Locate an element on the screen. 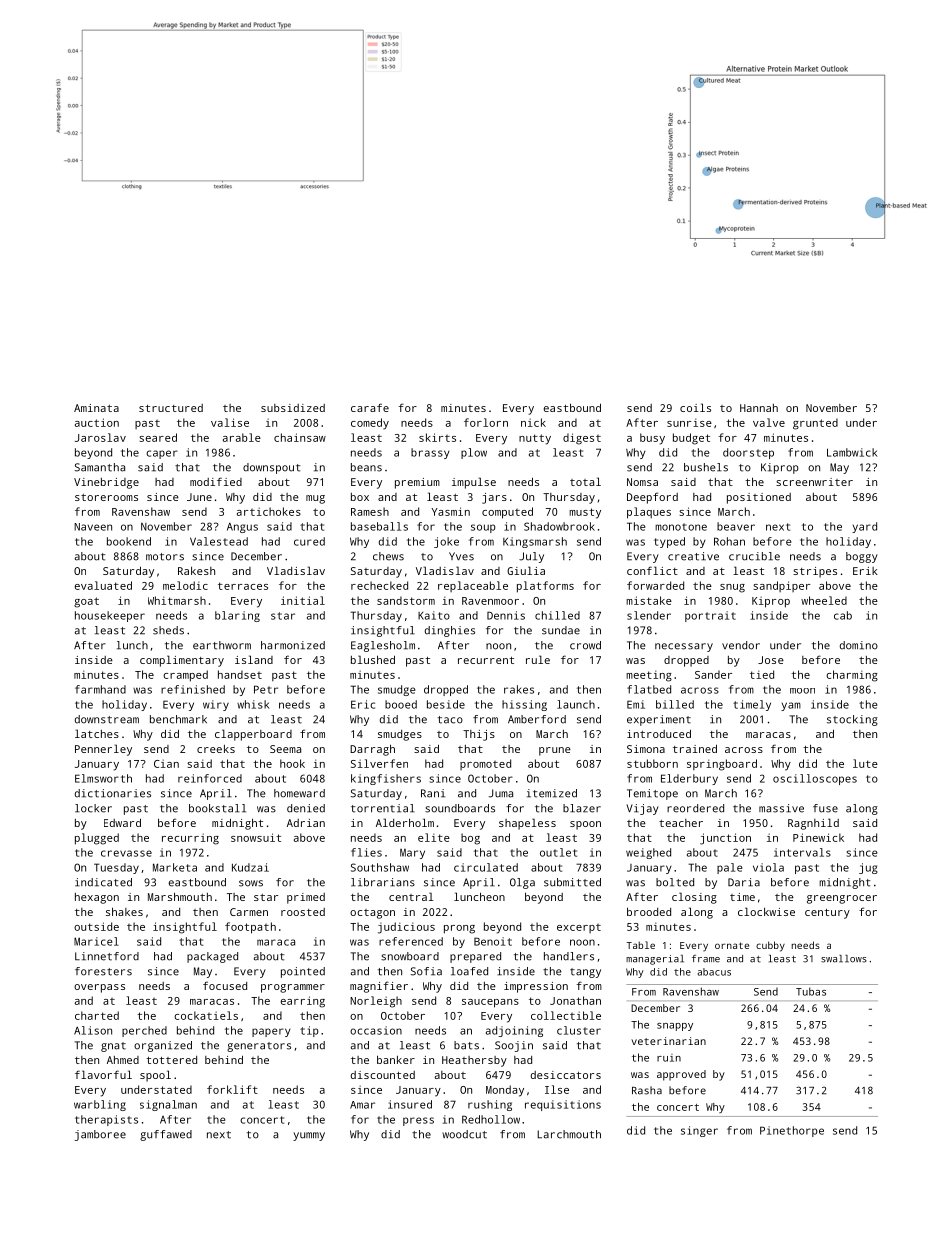  yummy is located at coordinates (309, 1136).
